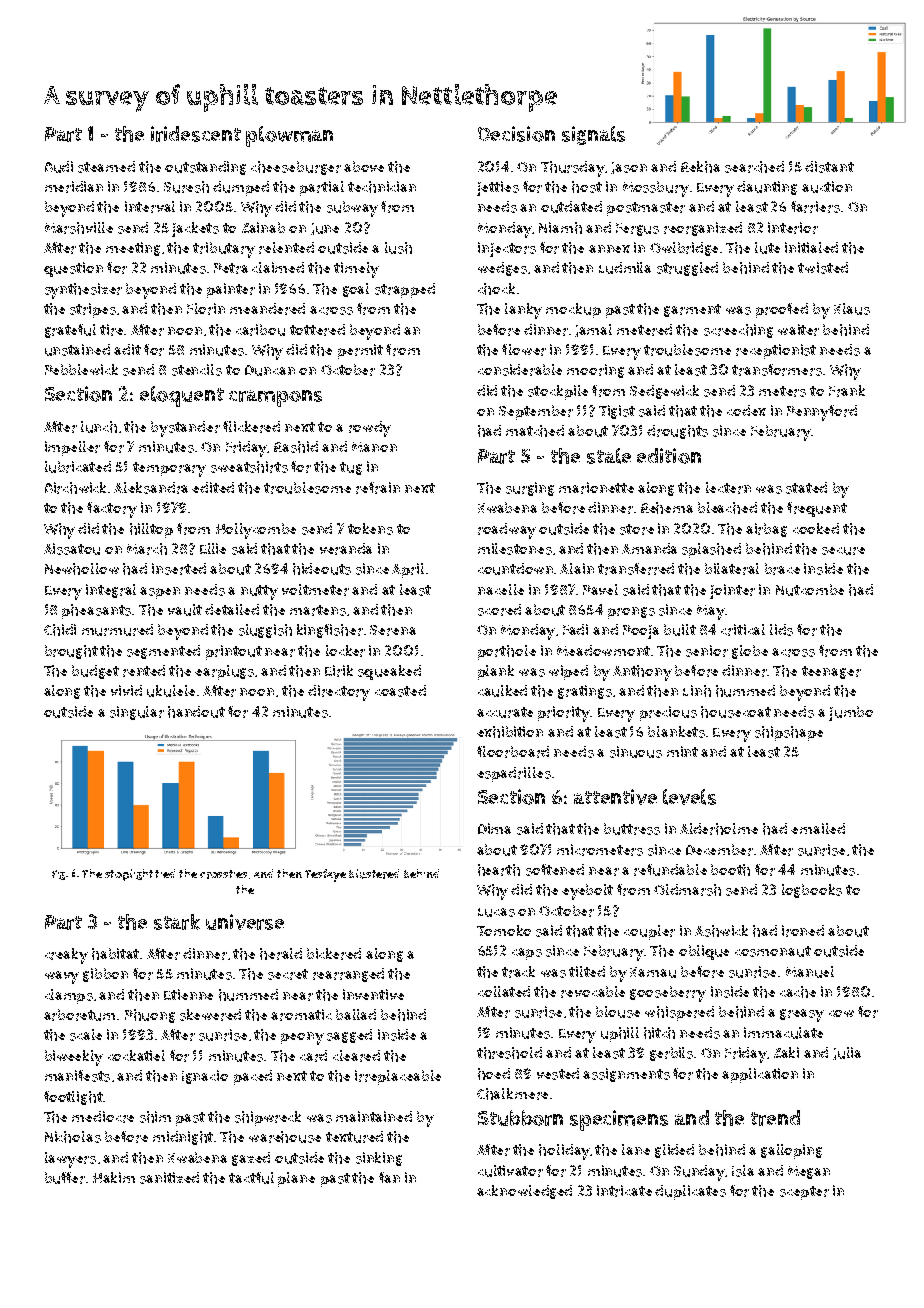 Image resolution: width=924 pixels, height=1308 pixels. What do you see at coordinates (516, 134) in the screenshot?
I see `Decision` at bounding box center [516, 134].
